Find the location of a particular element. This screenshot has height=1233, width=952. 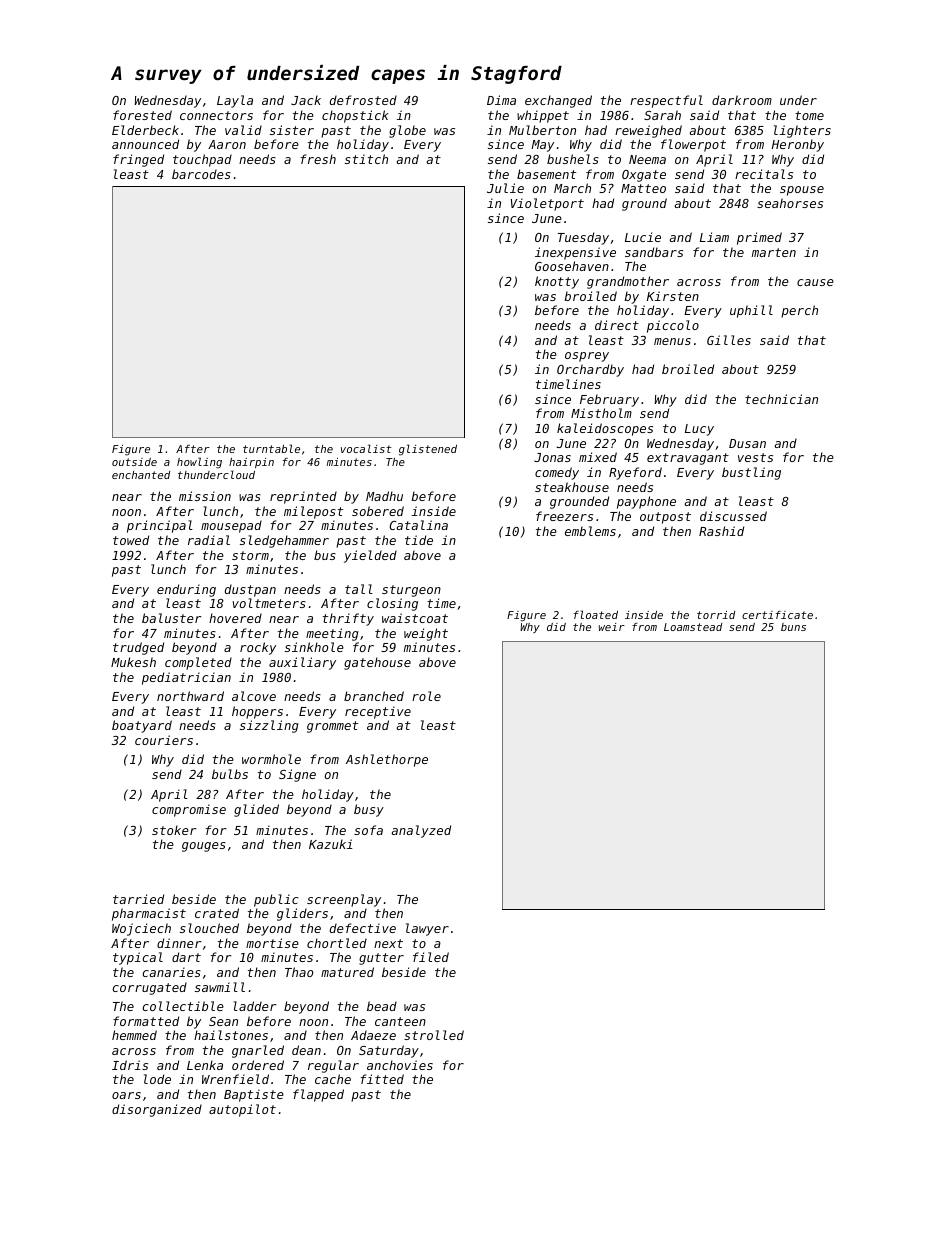

northward is located at coordinates (190, 696).
